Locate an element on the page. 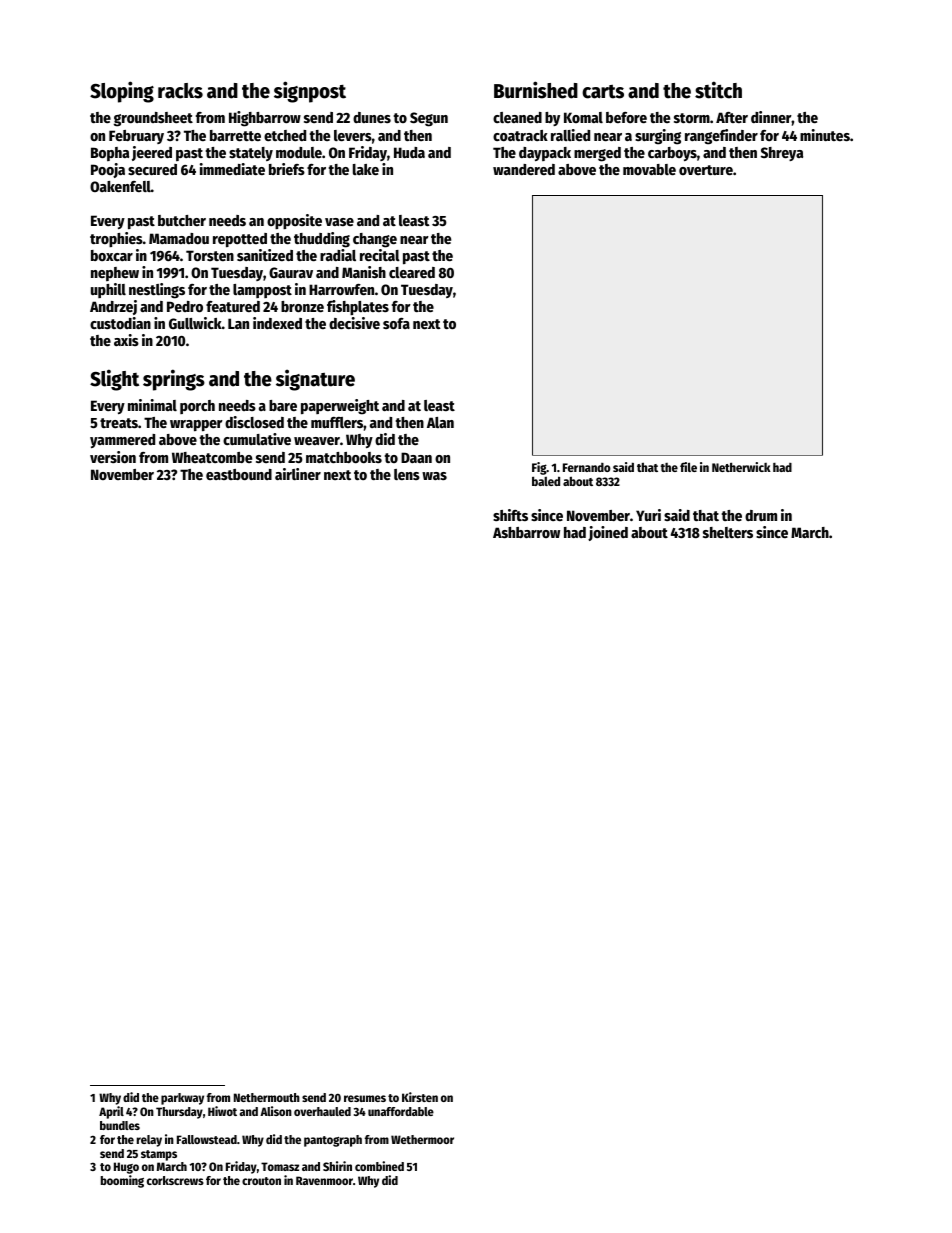 This page has width=952, height=1233. version is located at coordinates (113, 457).
